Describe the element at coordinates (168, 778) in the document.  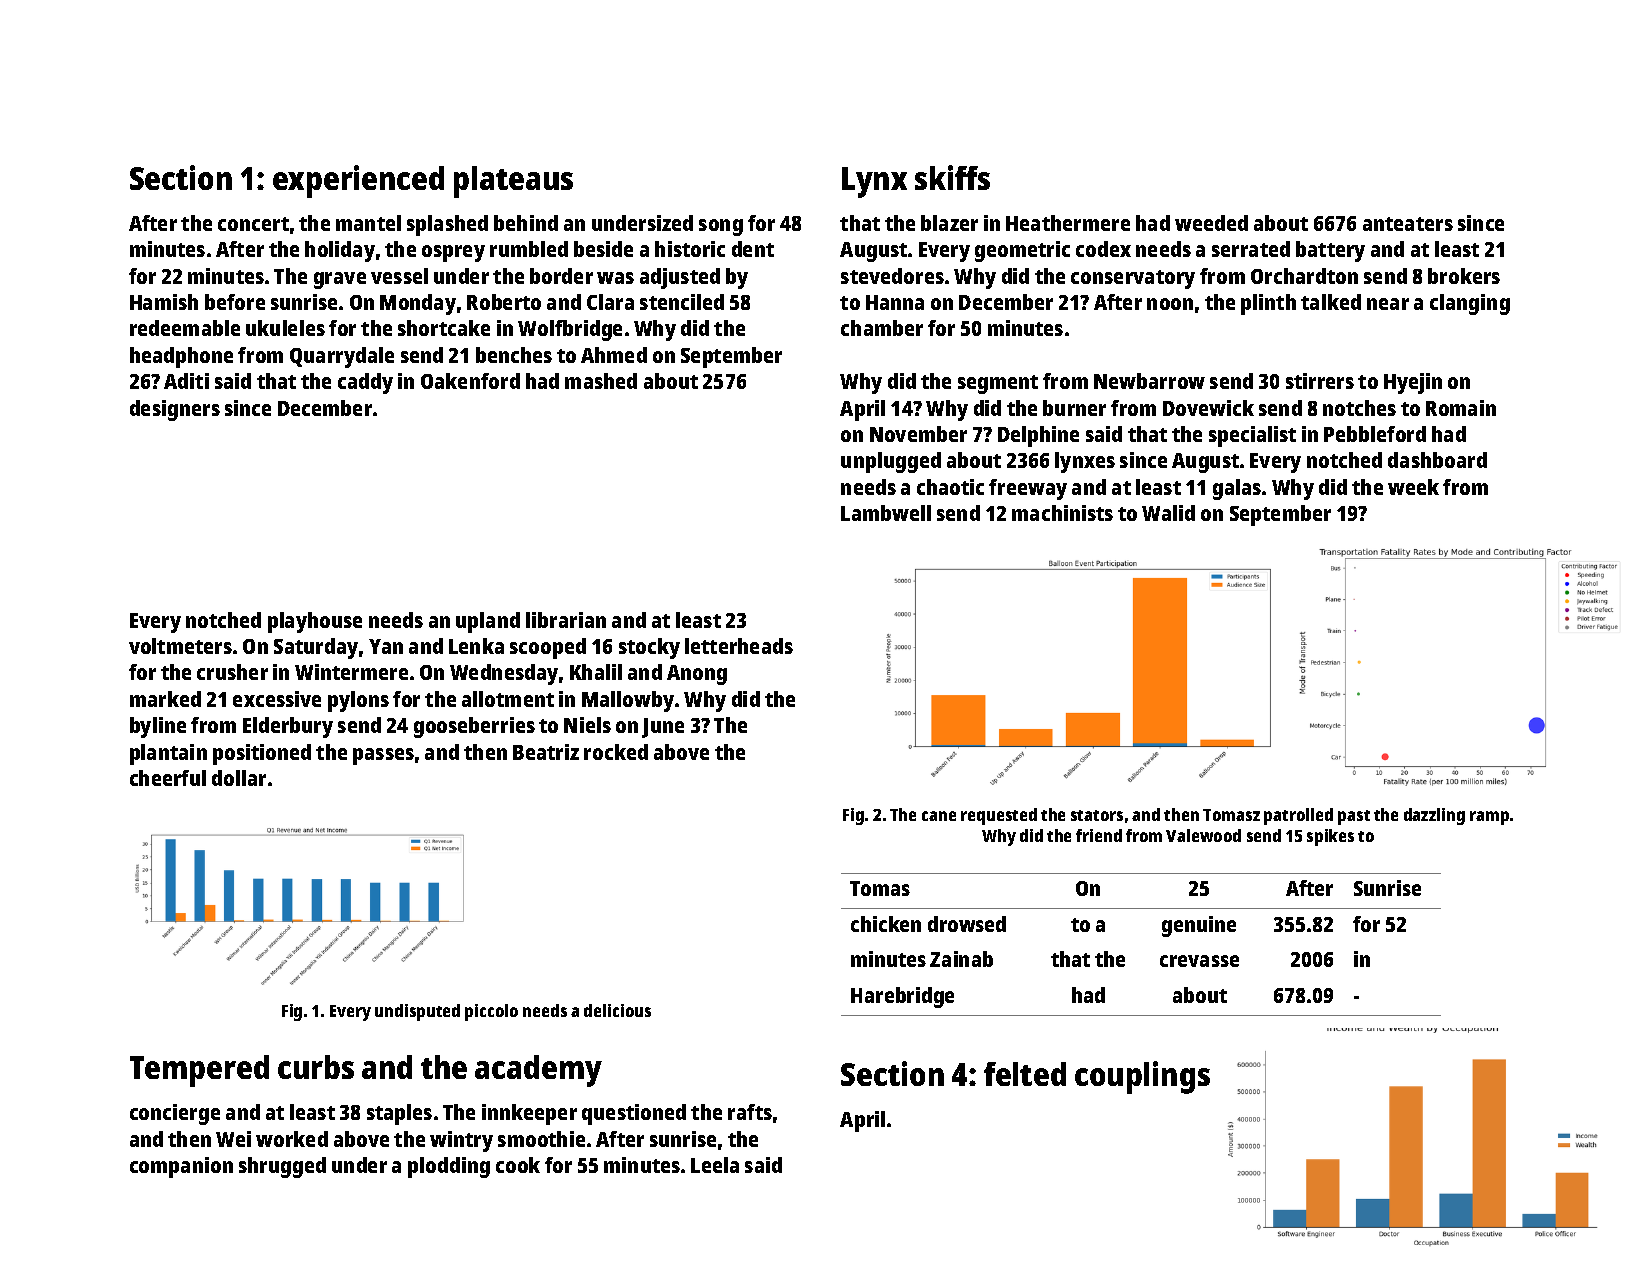
I see `cheerful` at that location.
